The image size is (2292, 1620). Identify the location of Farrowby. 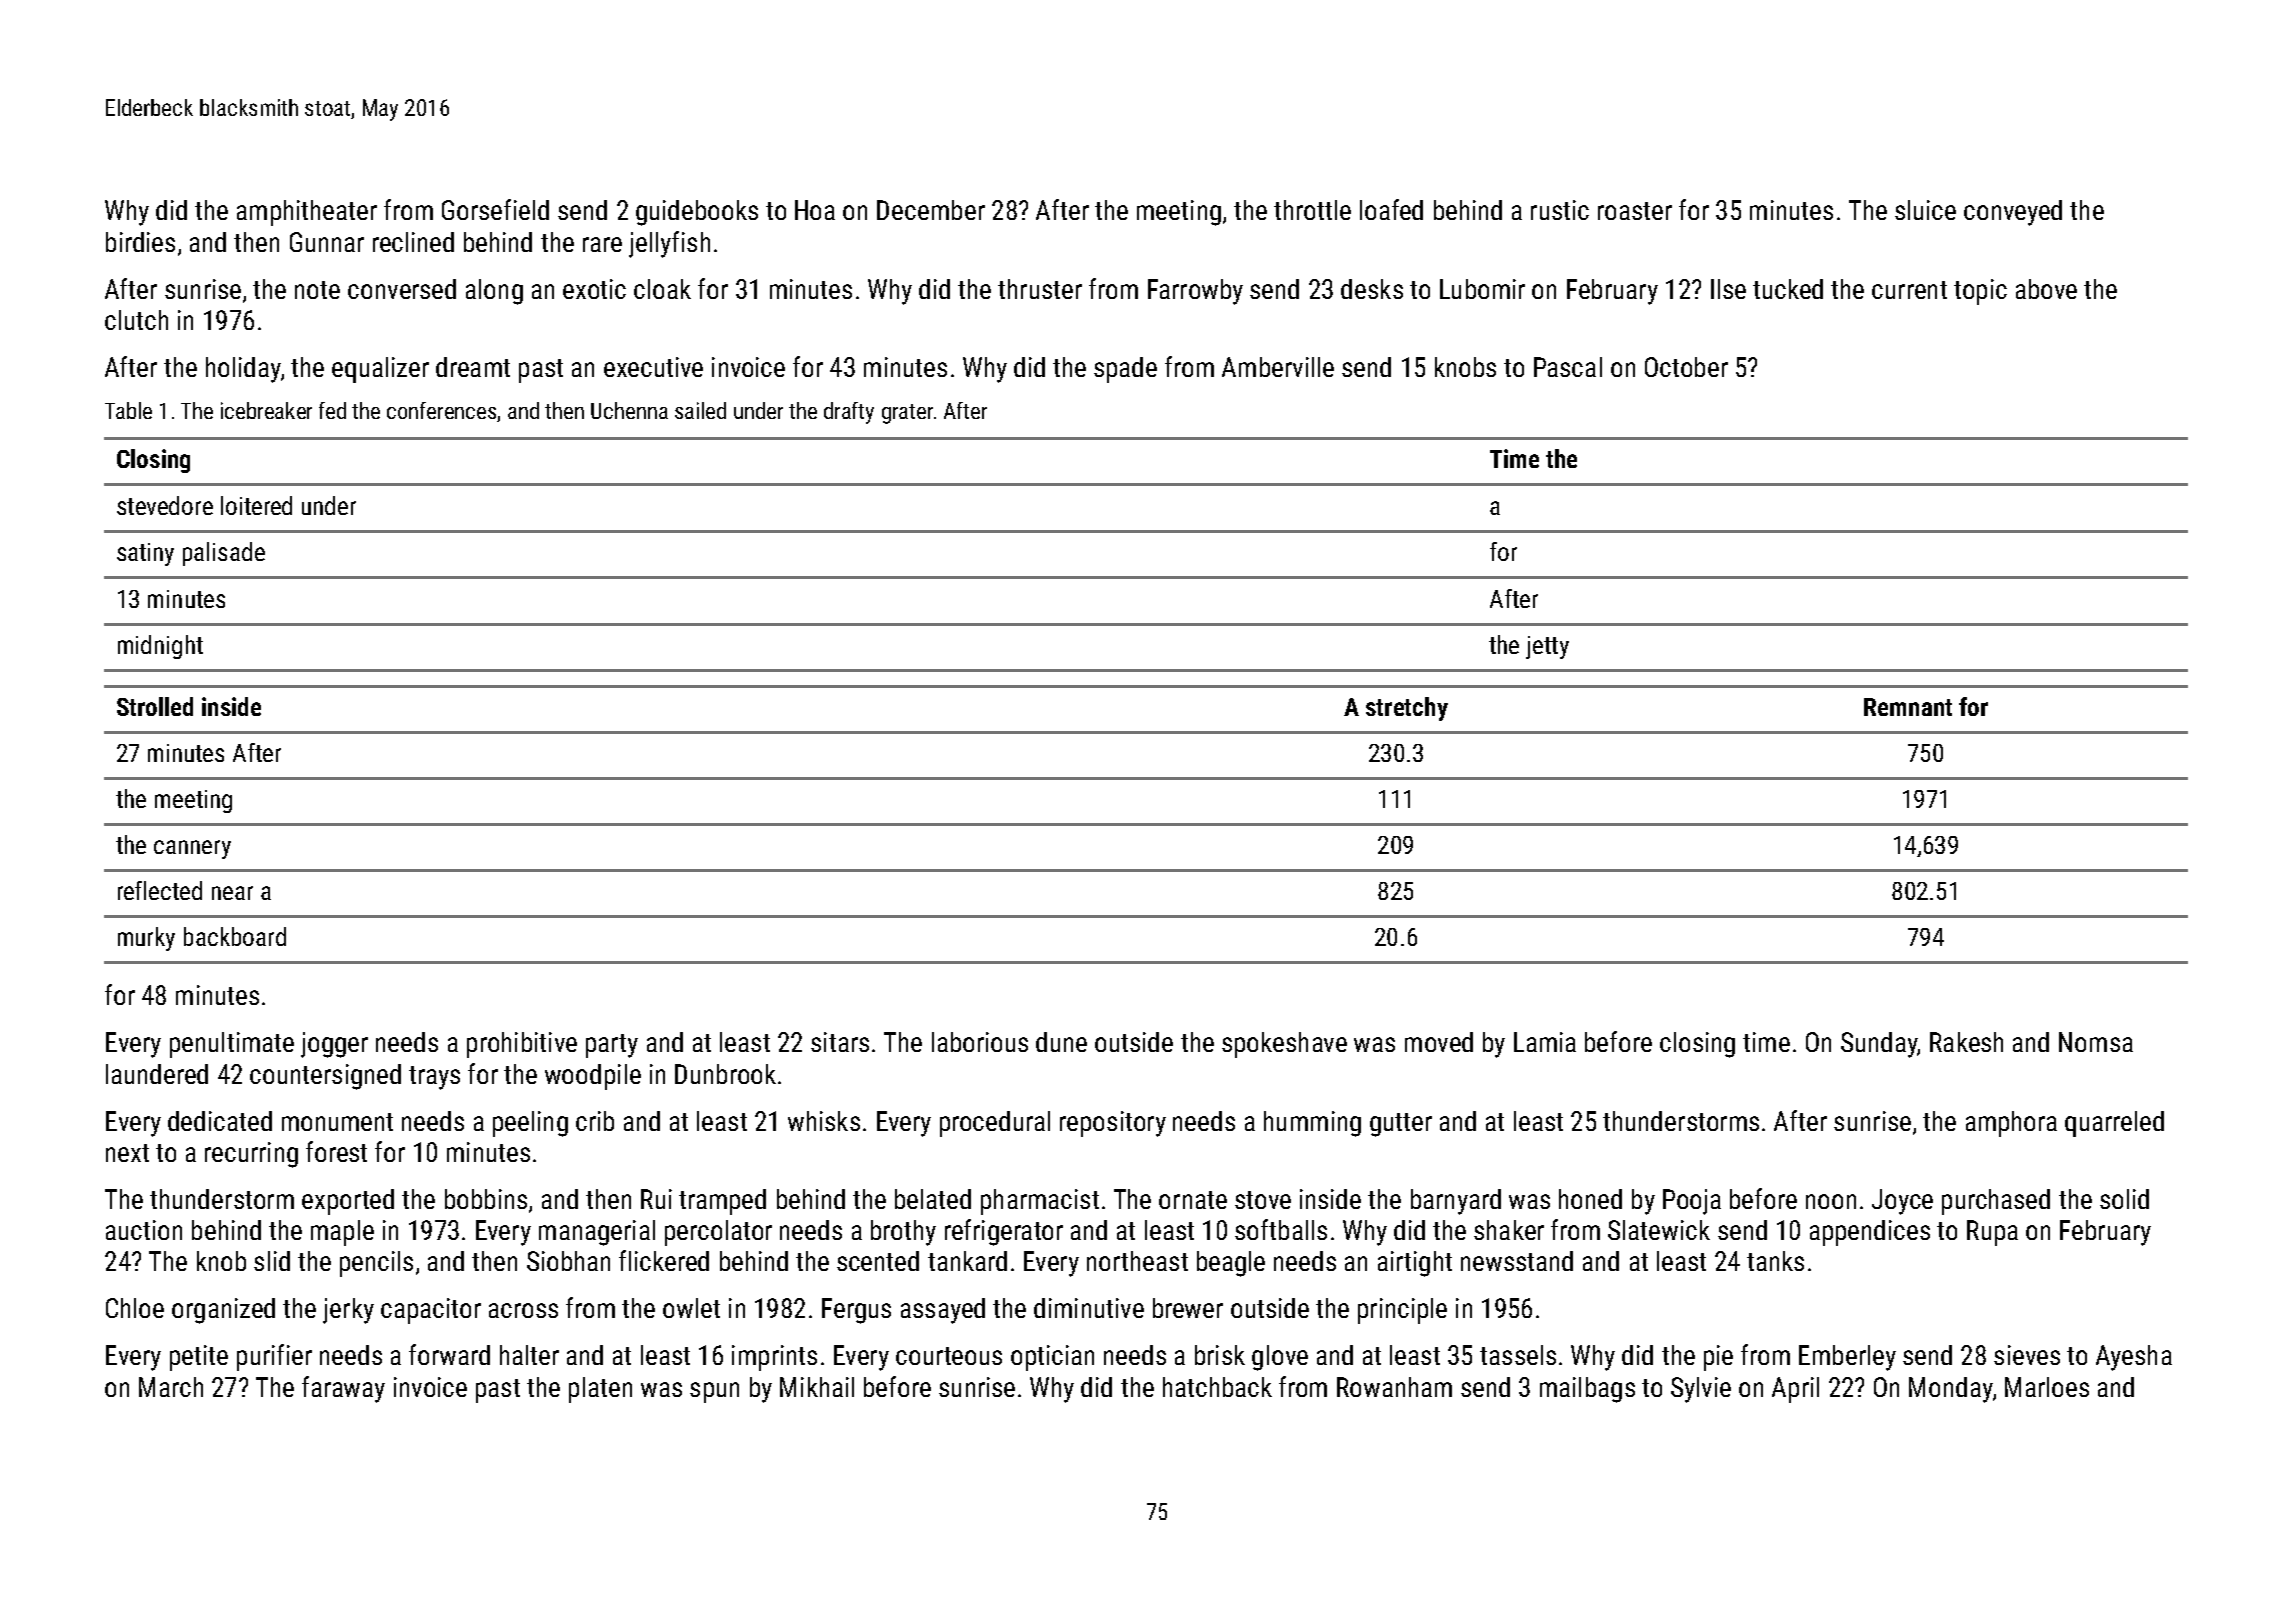
(1195, 292).
